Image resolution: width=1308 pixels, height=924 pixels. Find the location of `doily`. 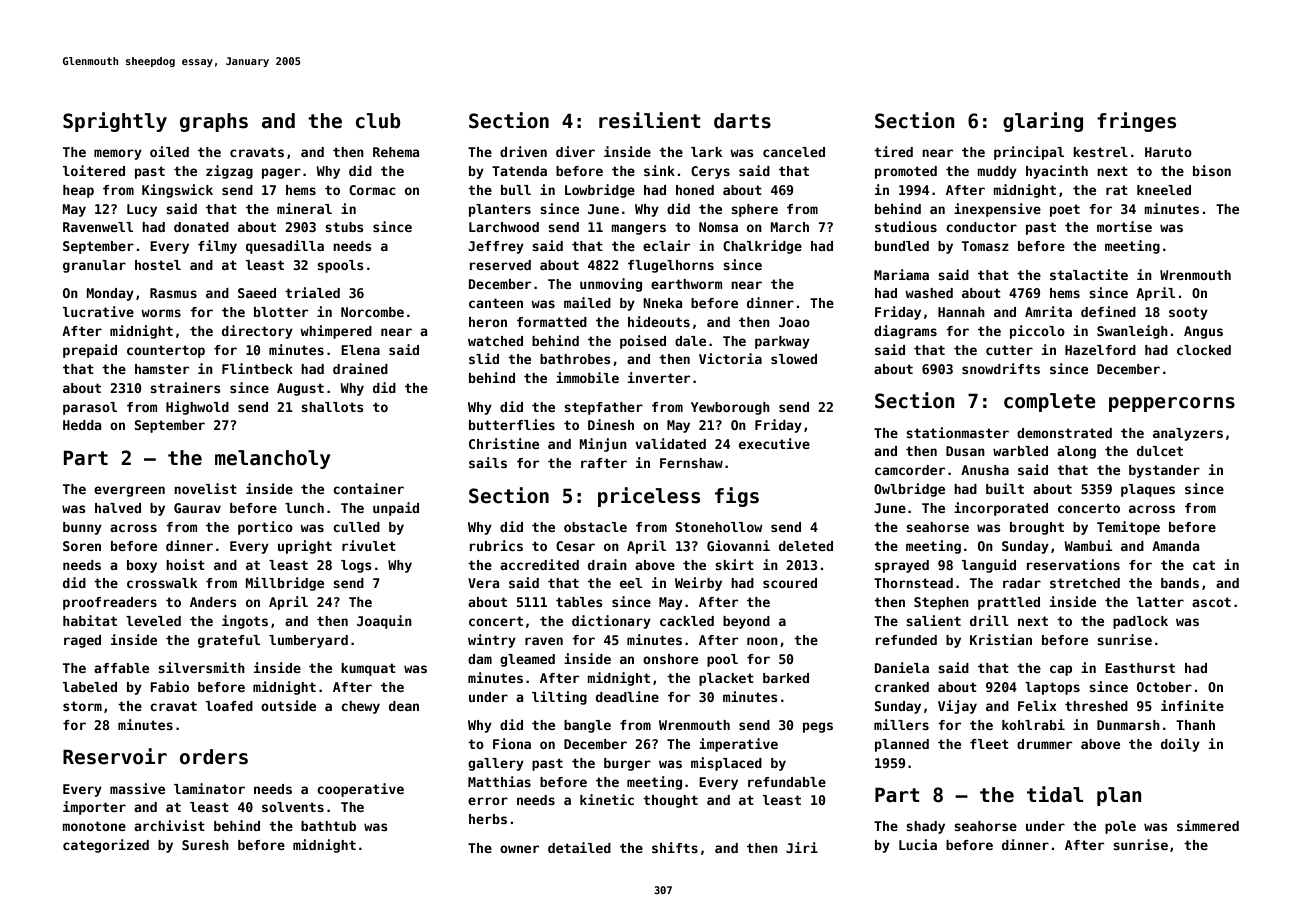

doily is located at coordinates (1180, 745).
